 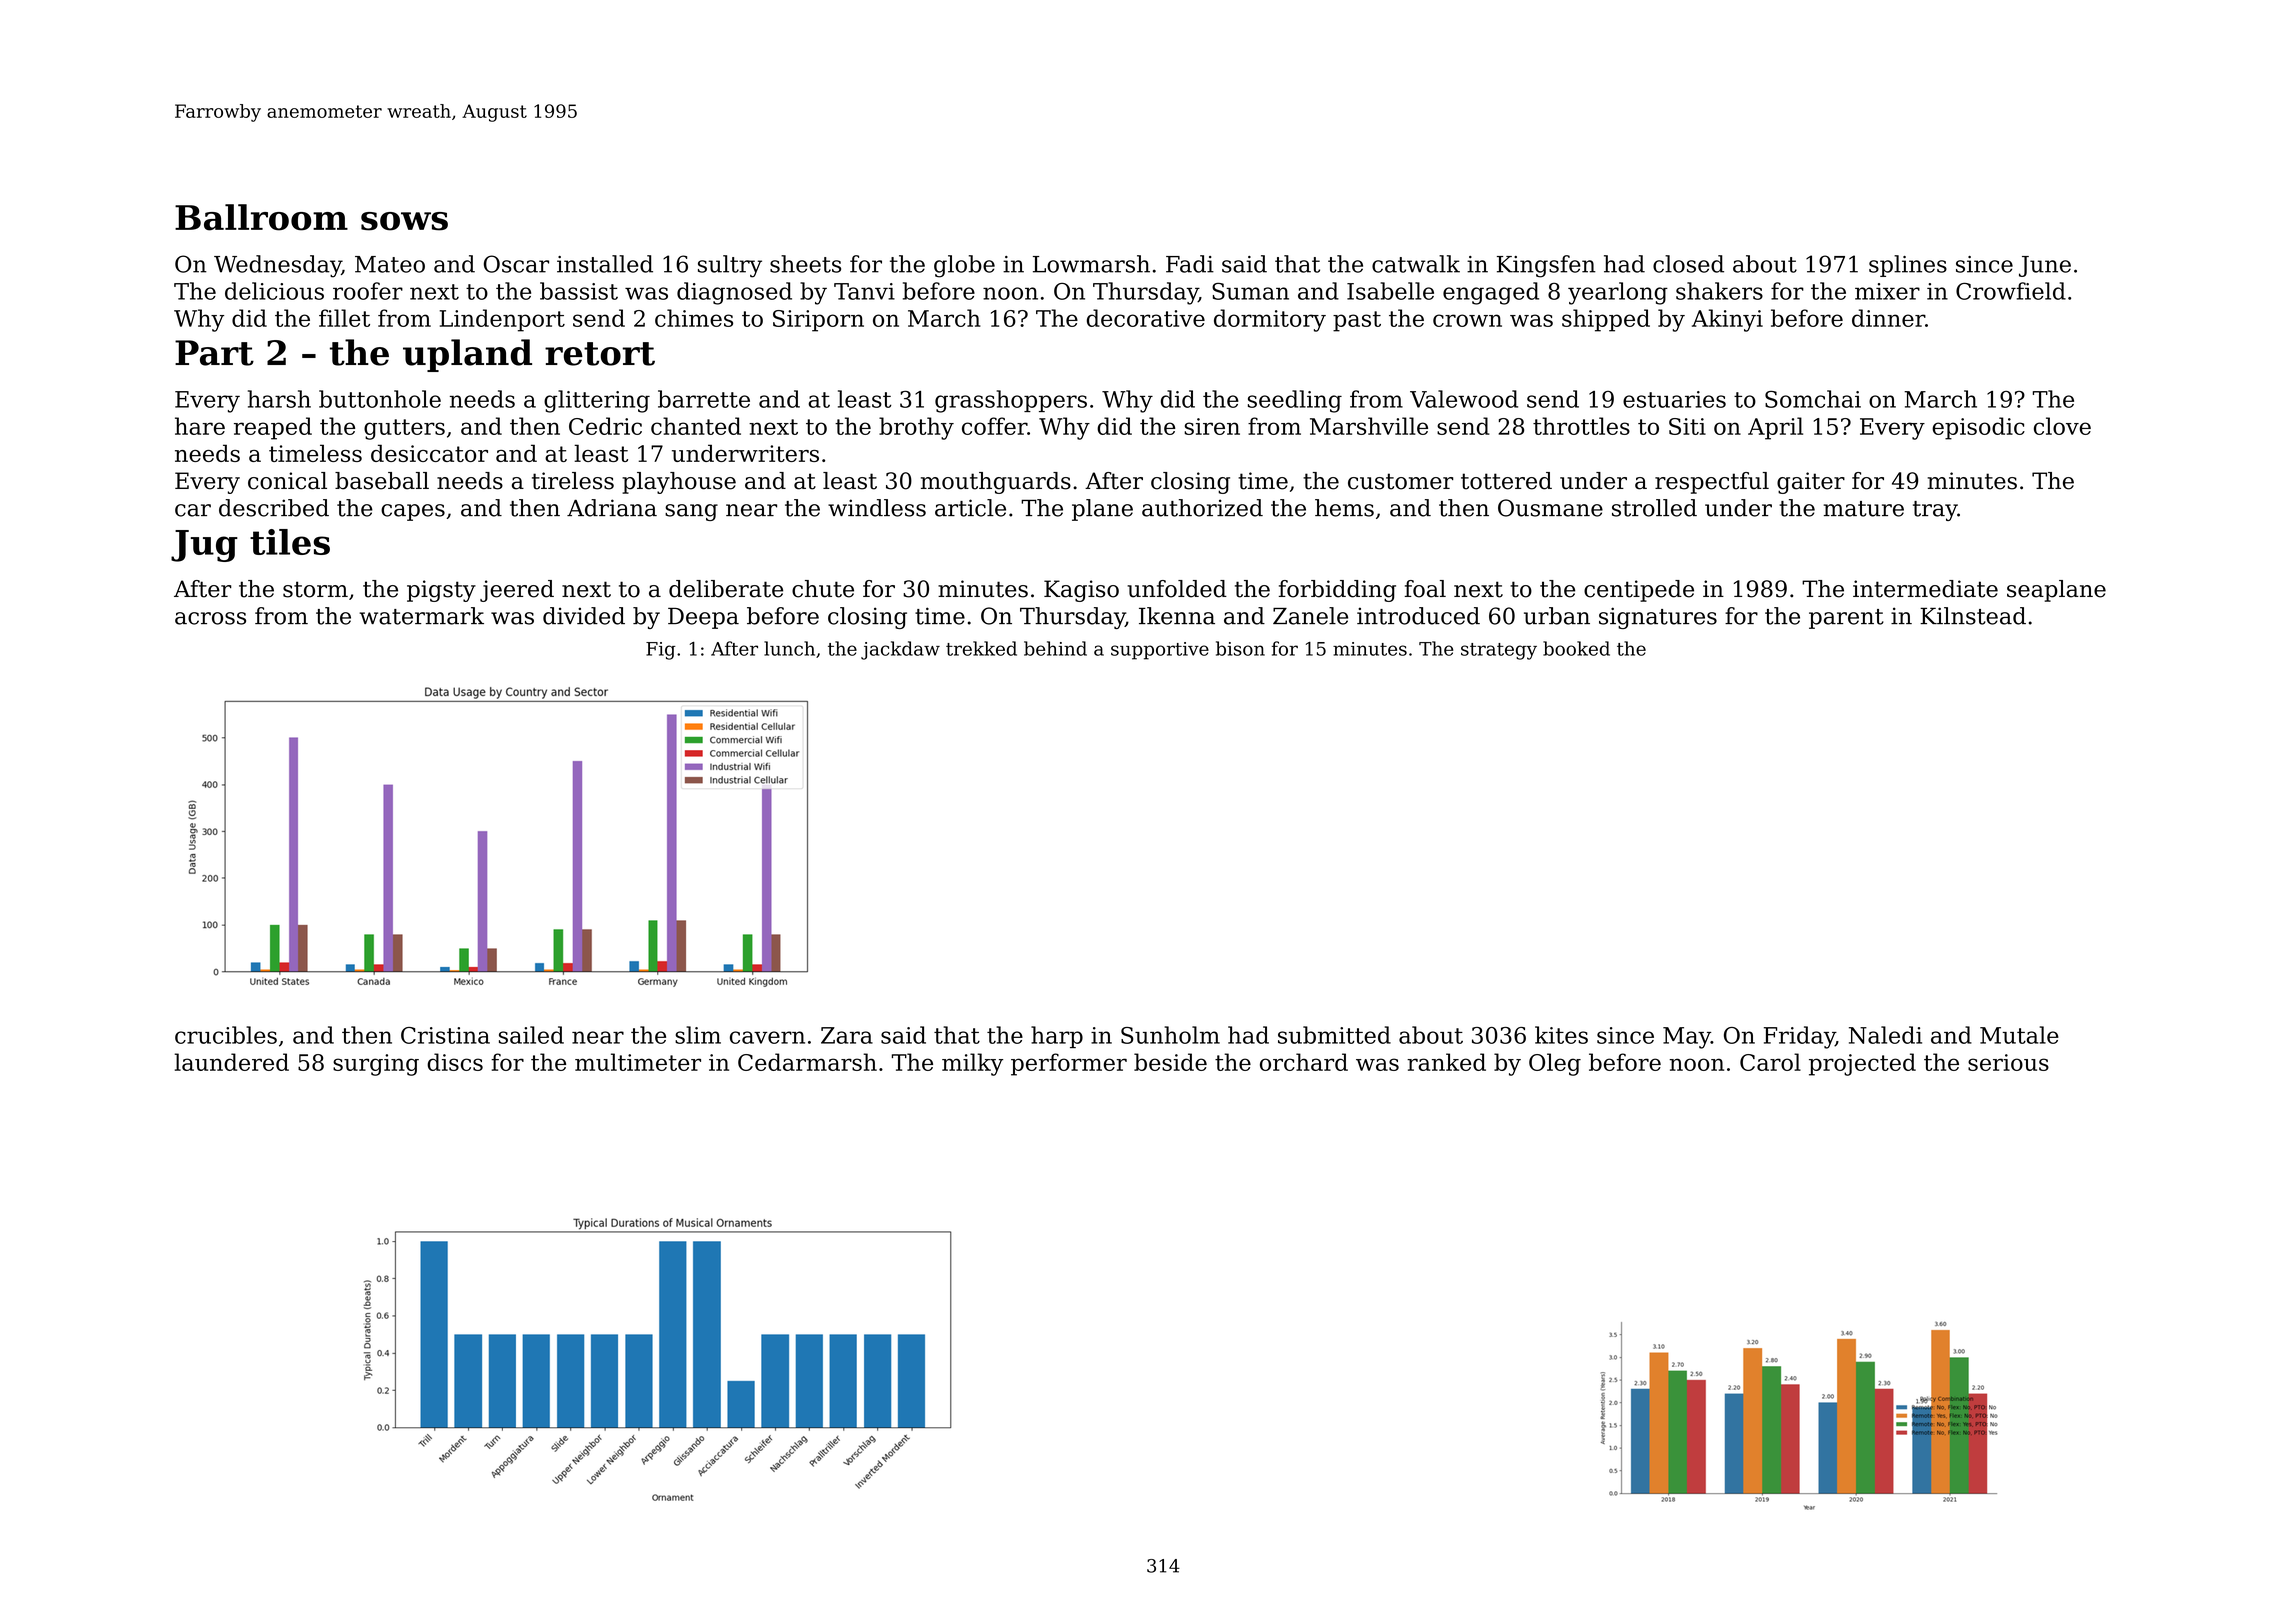 What do you see at coordinates (597, 401) in the screenshot?
I see `glittering` at bounding box center [597, 401].
